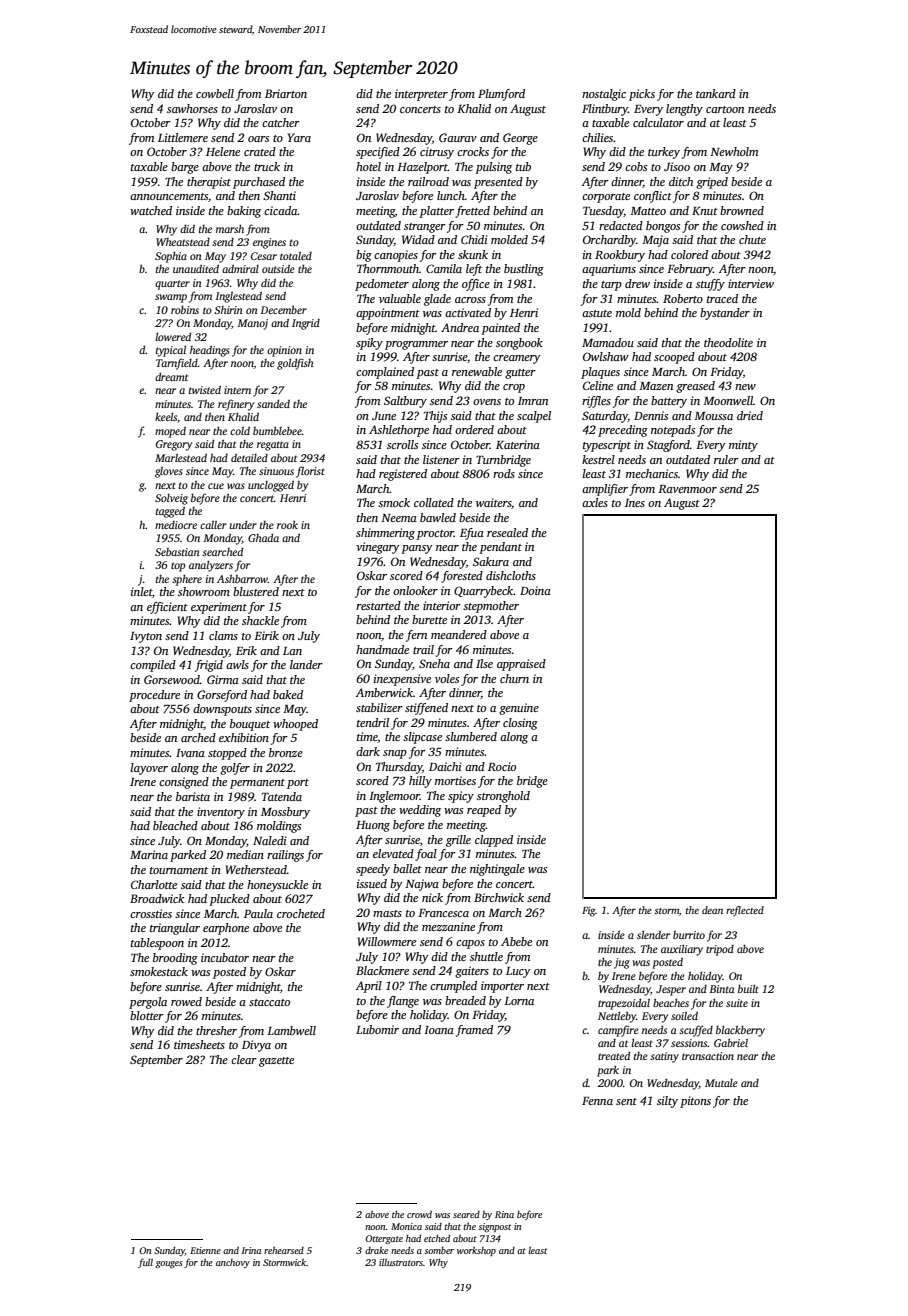 Image resolution: width=908 pixels, height=1316 pixels. What do you see at coordinates (421, 95) in the page?
I see `interpreter` at bounding box center [421, 95].
